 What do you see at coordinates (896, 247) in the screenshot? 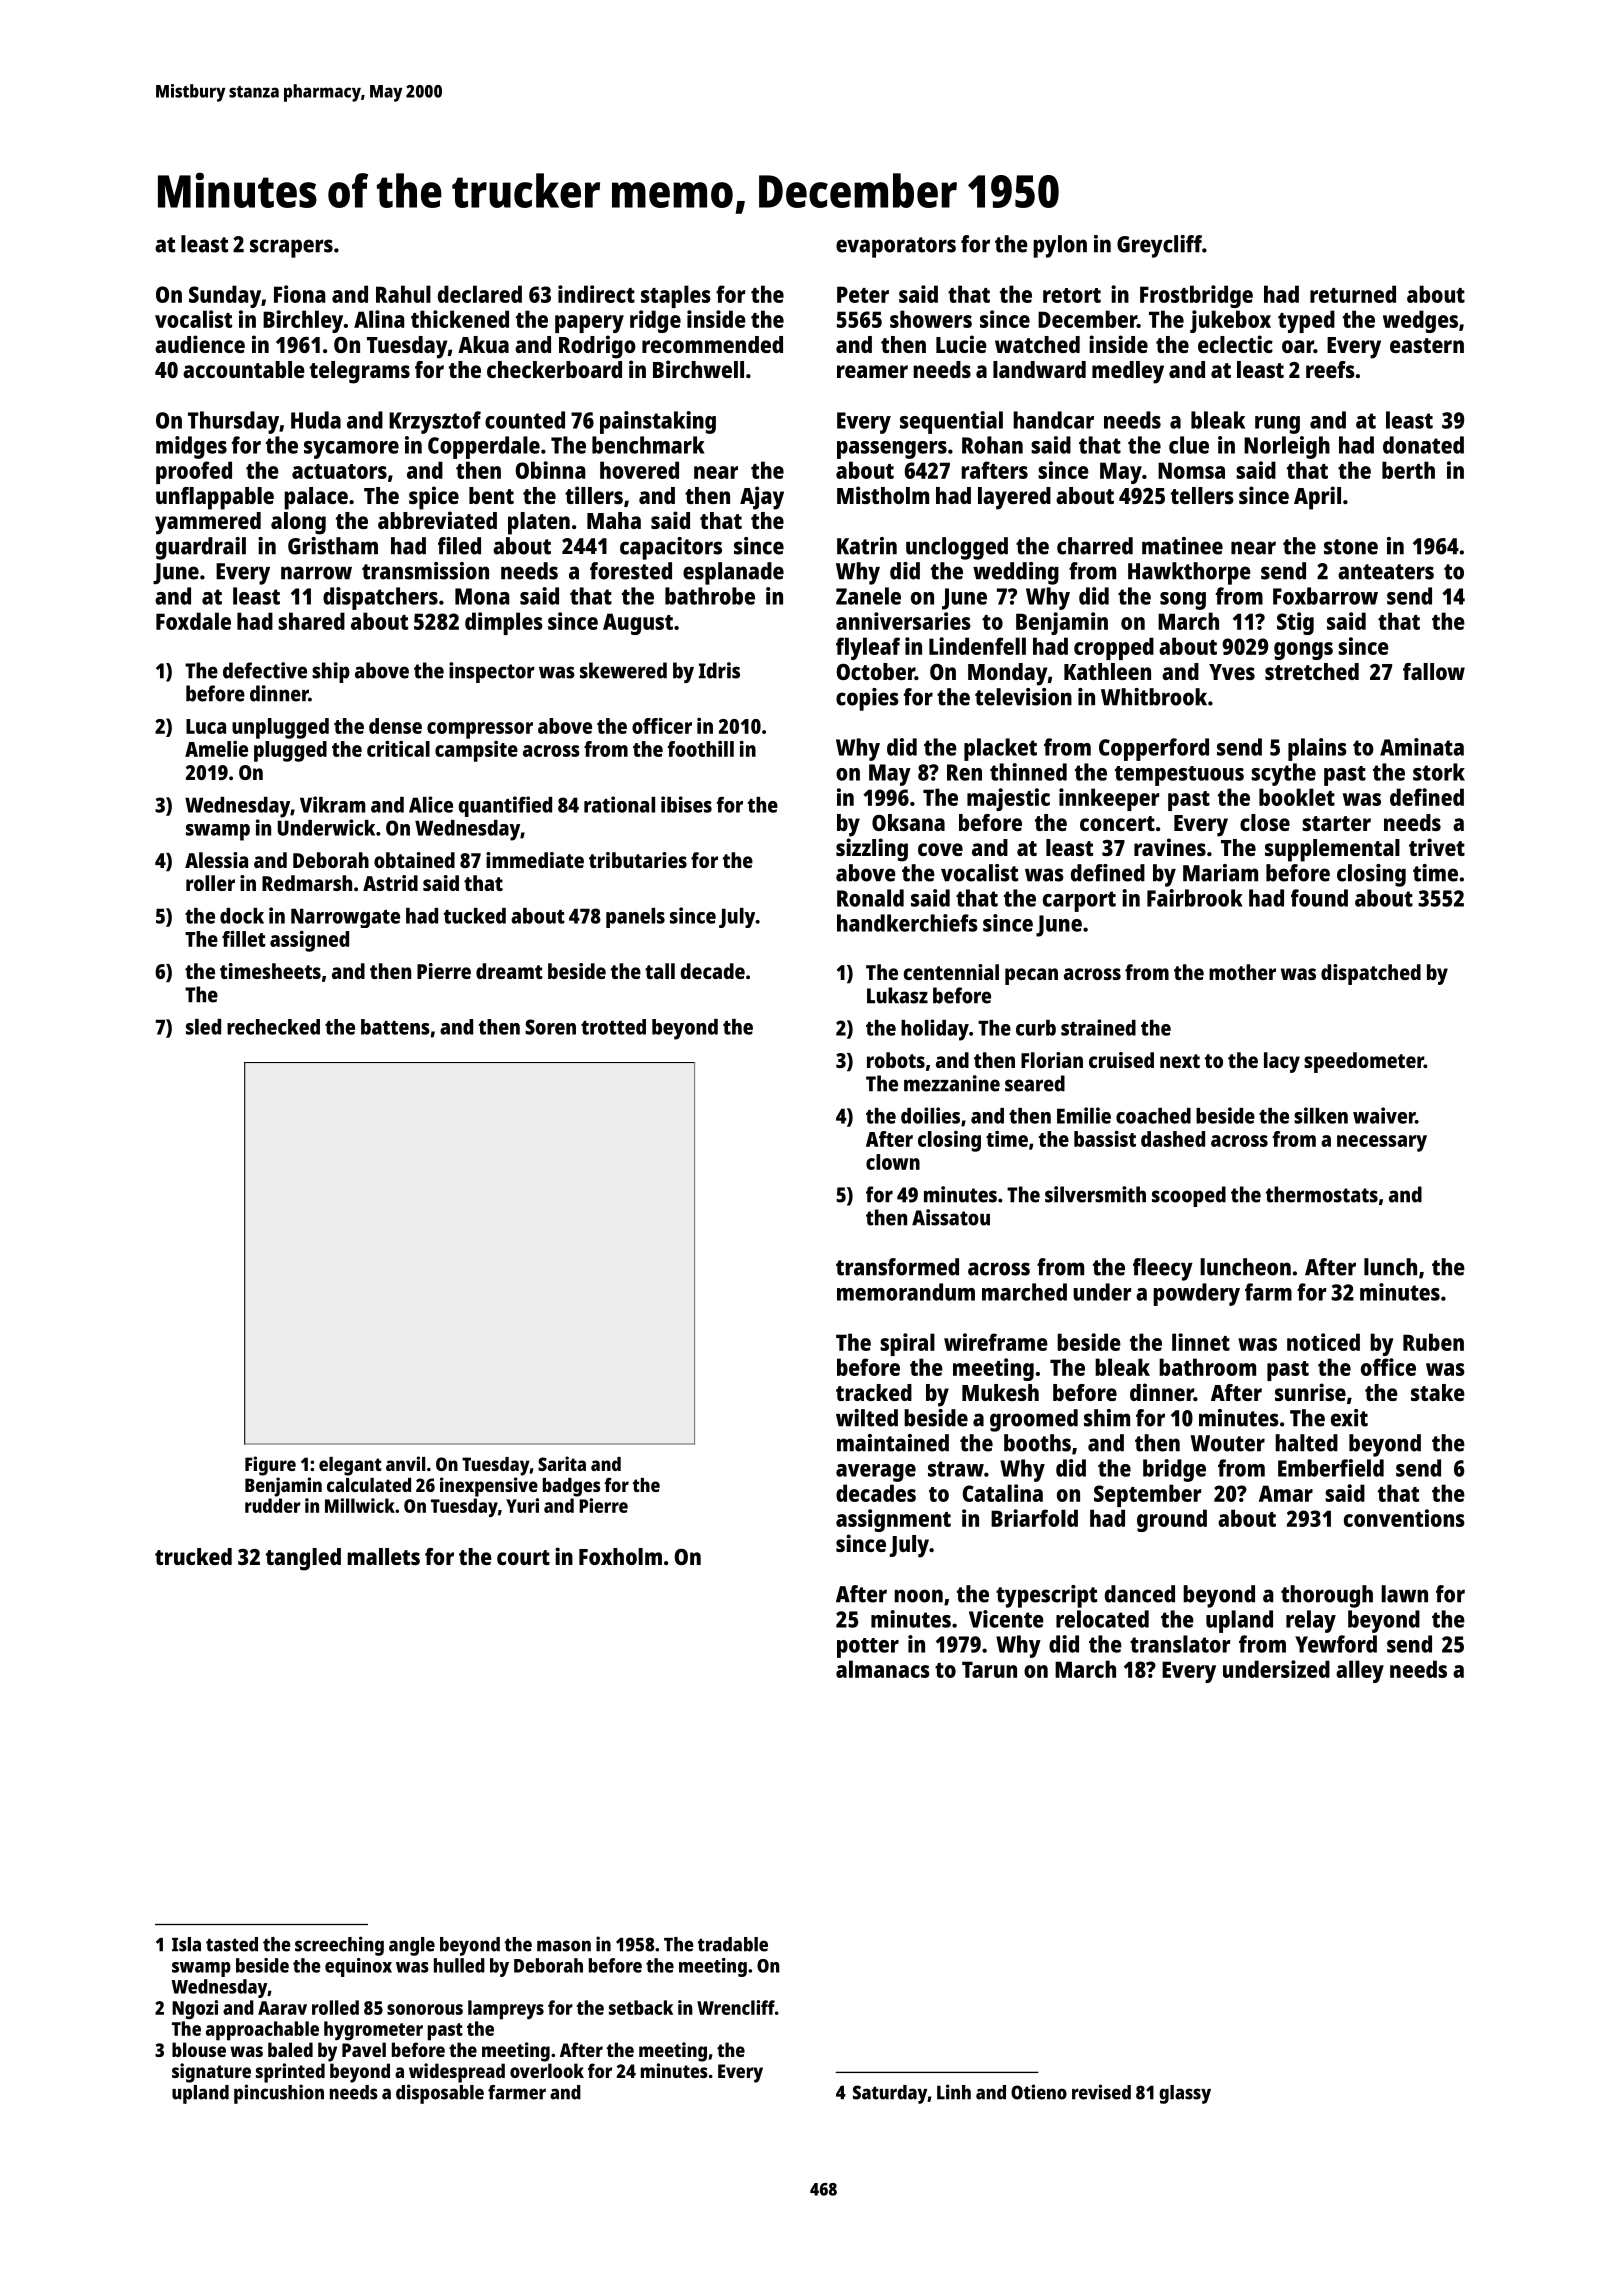
I see `evaporators` at bounding box center [896, 247].
